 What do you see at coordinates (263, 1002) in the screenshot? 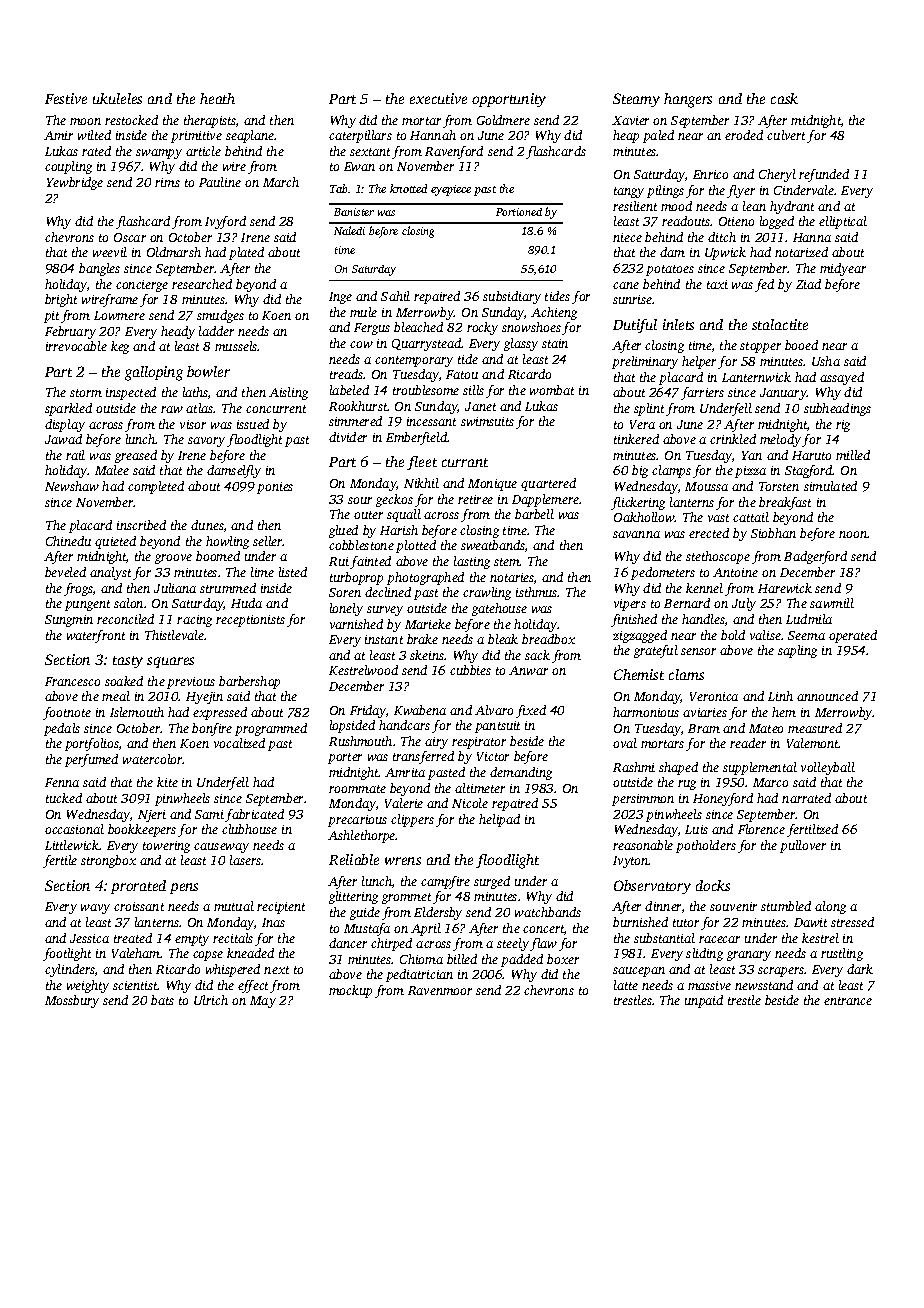
I see `May` at bounding box center [263, 1002].
